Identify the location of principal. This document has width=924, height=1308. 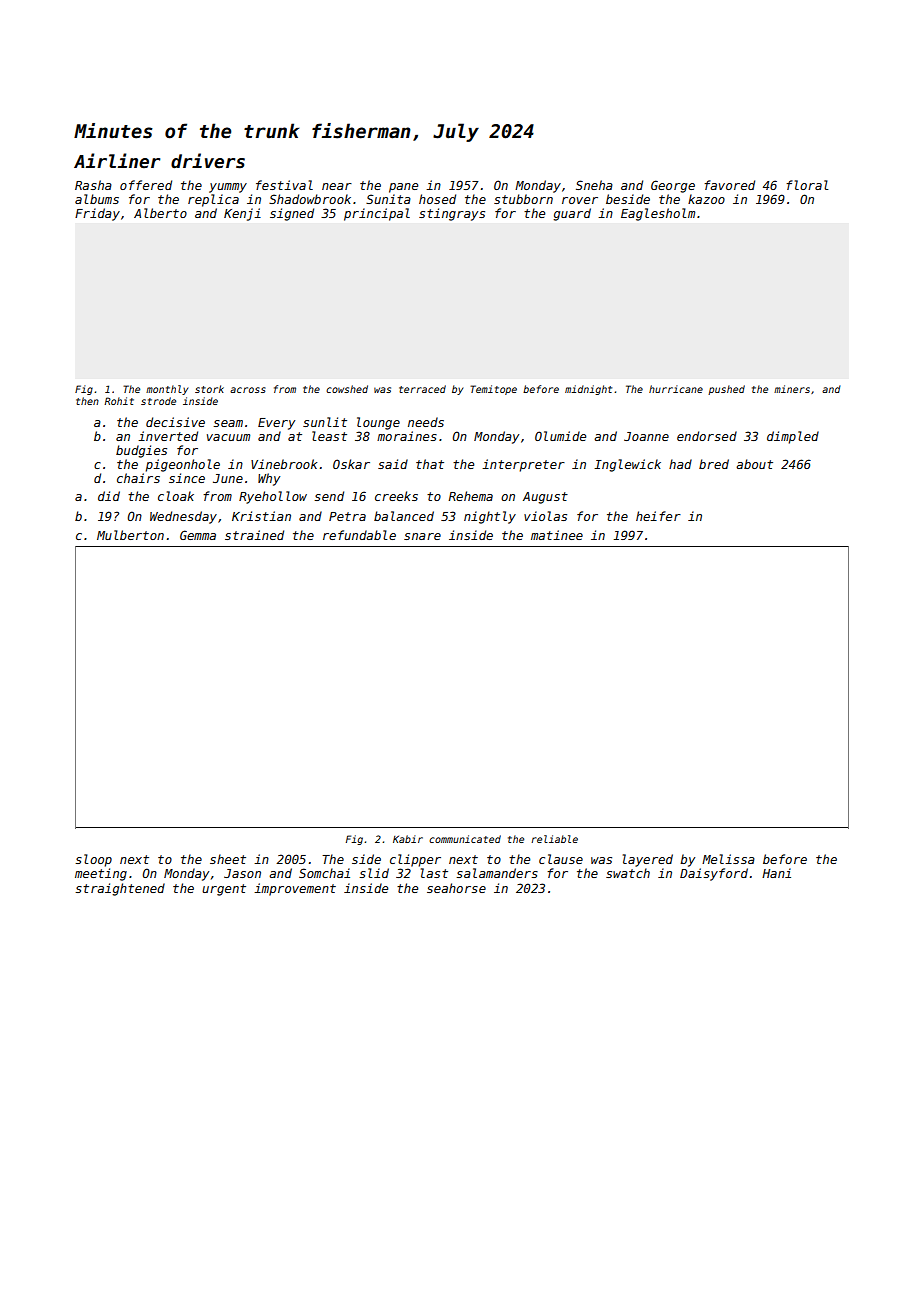
(377, 214).
